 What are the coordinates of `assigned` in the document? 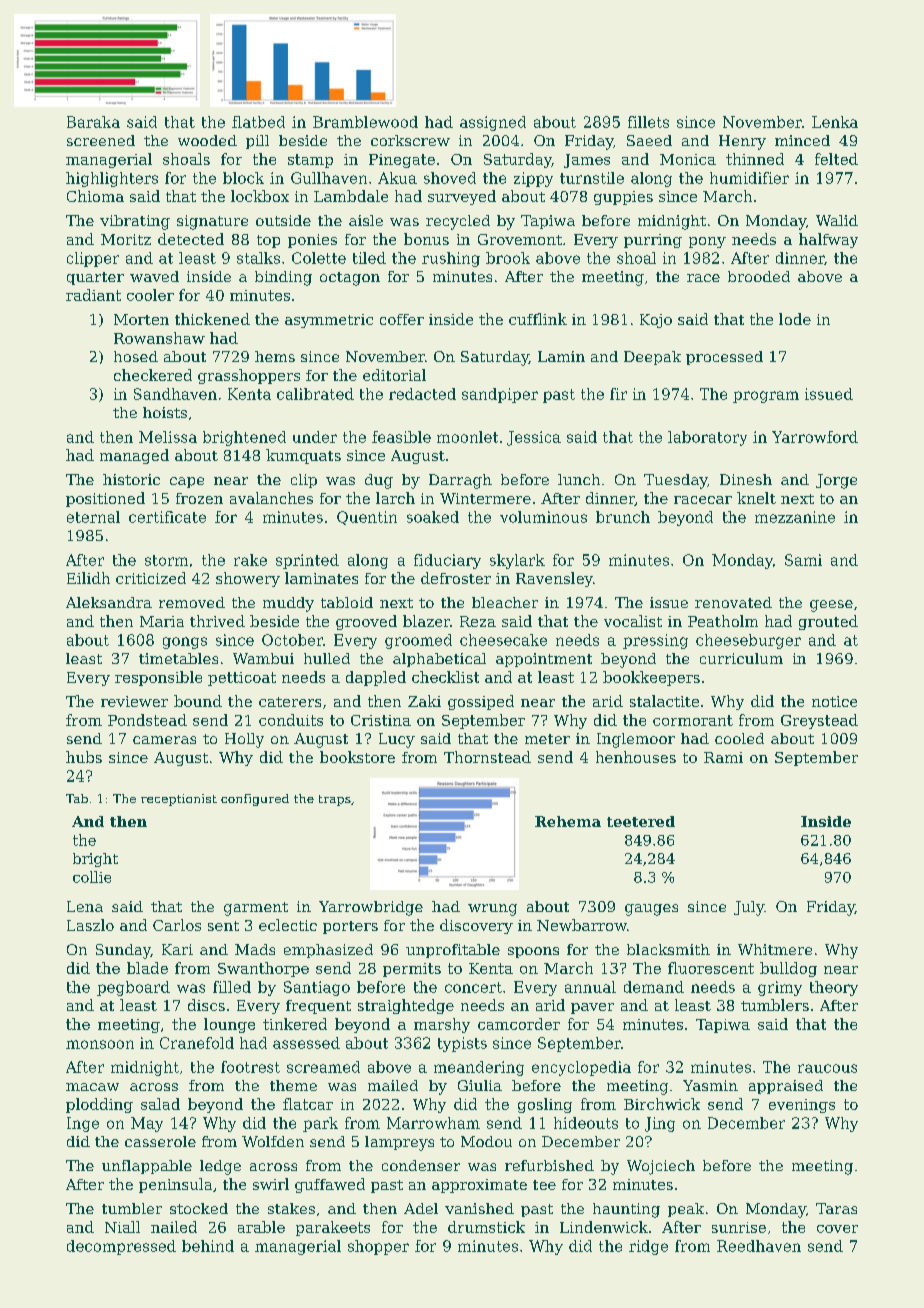 It's located at (493, 123).
